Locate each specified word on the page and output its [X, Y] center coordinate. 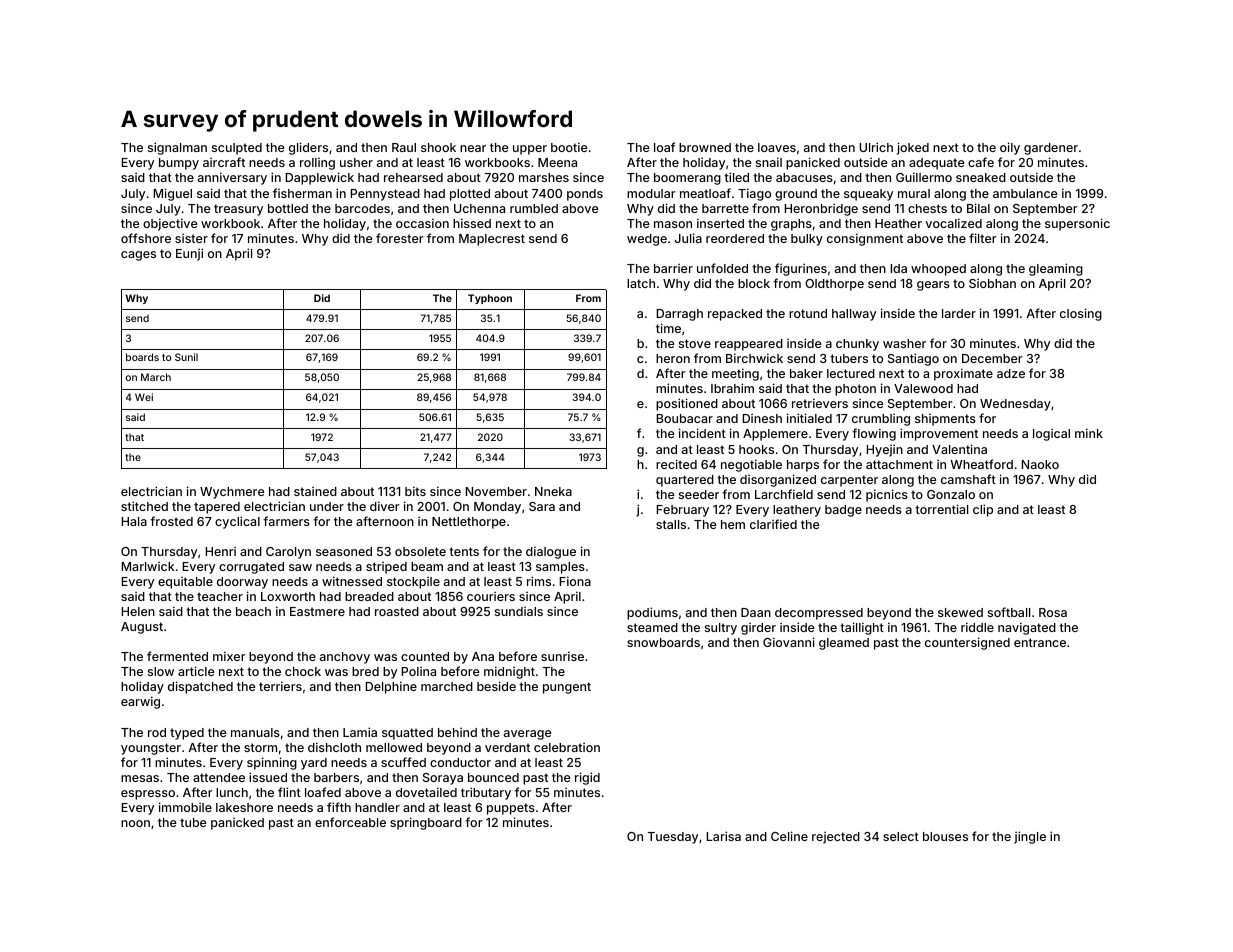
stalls [671, 524]
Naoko [1040, 464]
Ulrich [876, 147]
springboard [426, 823]
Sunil [186, 357]
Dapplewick [319, 178]
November [496, 491]
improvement [939, 434]
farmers [286, 521]
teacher [220, 596]
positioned [687, 404]
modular [651, 193]
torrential [941, 509]
